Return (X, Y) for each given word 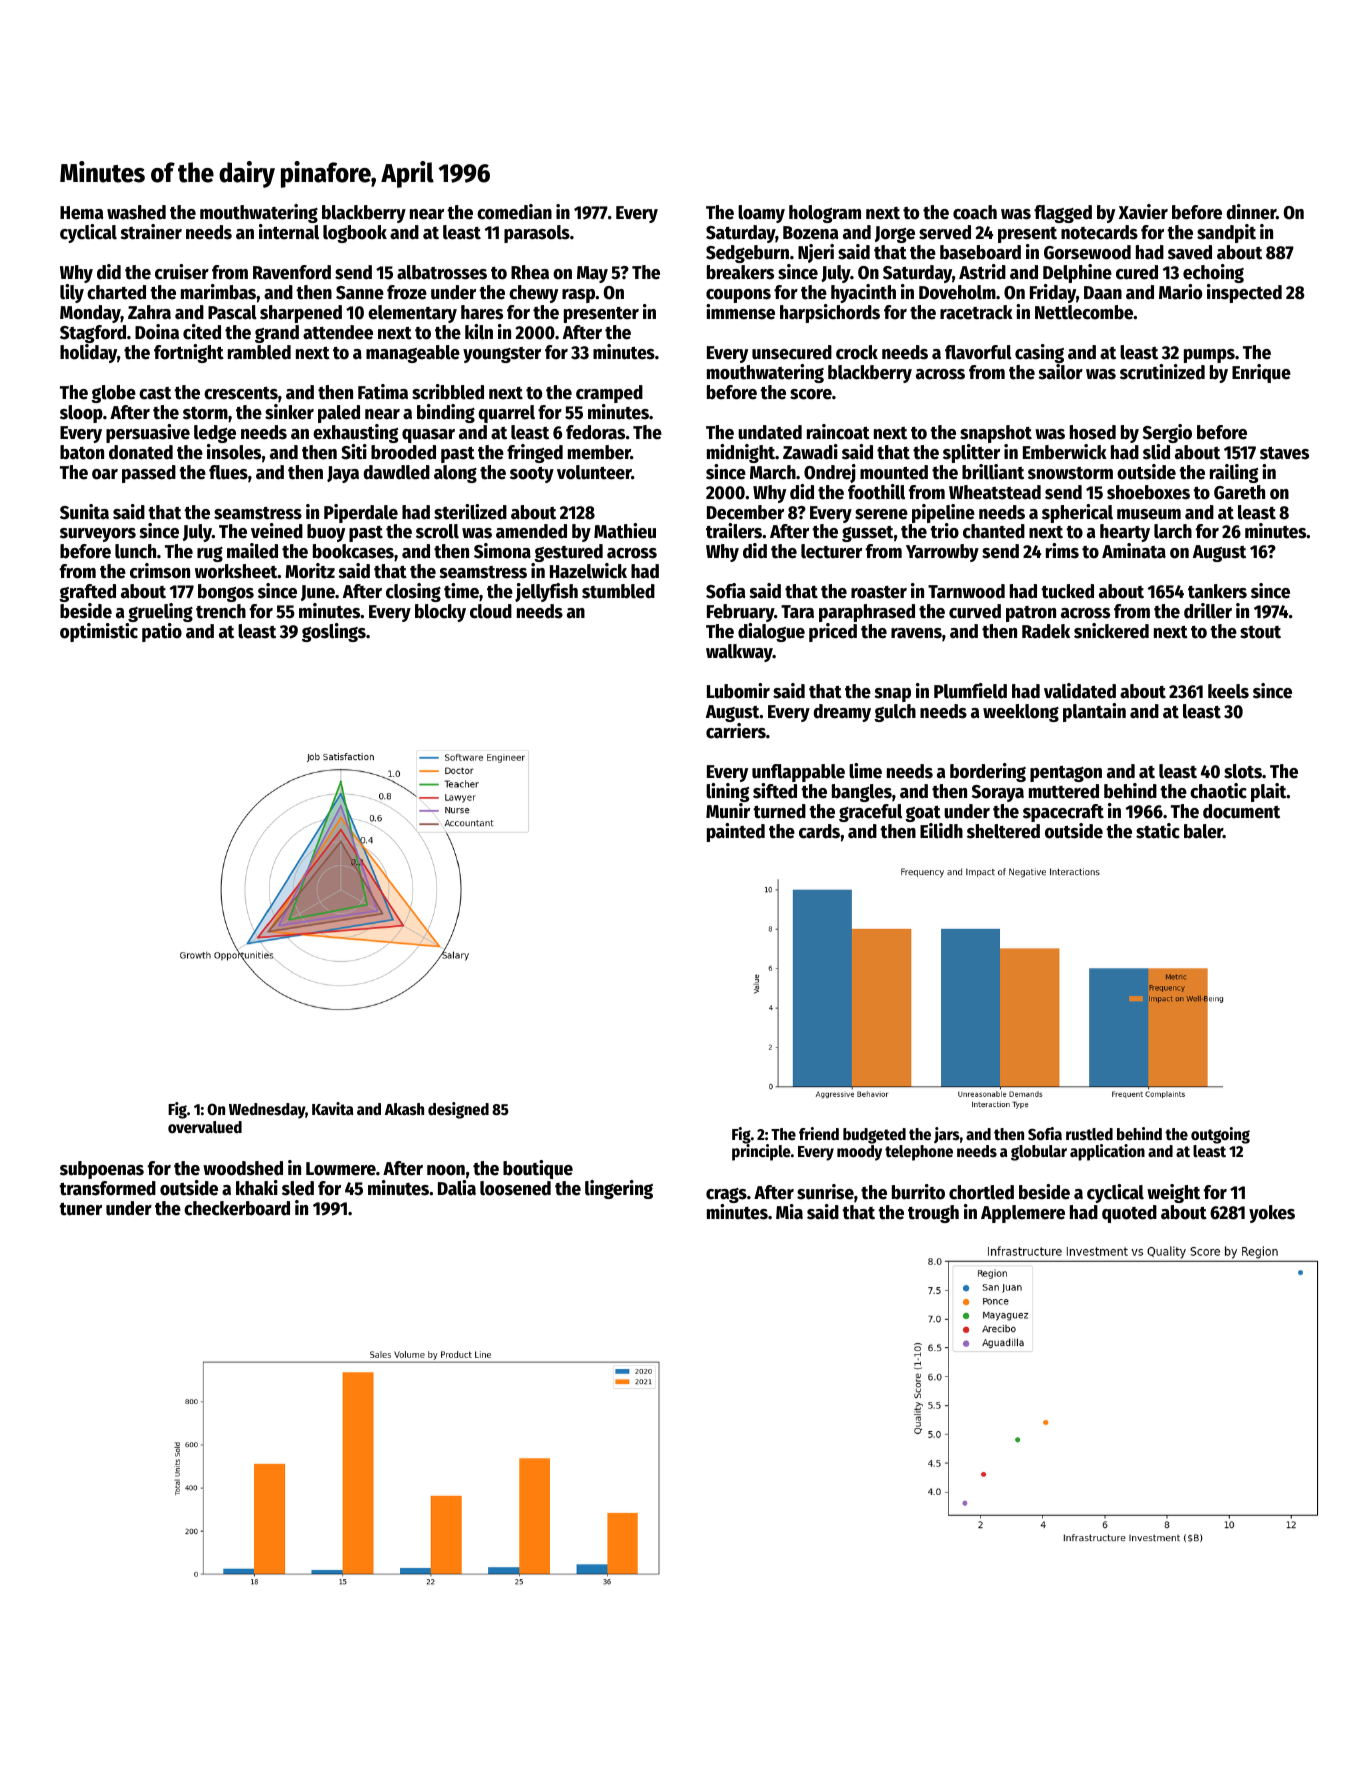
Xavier (1143, 212)
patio (162, 632)
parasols (537, 234)
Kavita (333, 1108)
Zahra (149, 312)
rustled (1089, 1134)
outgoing (1220, 1135)
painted (736, 832)
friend (819, 1133)
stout (1260, 632)
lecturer (831, 551)
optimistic (99, 632)
